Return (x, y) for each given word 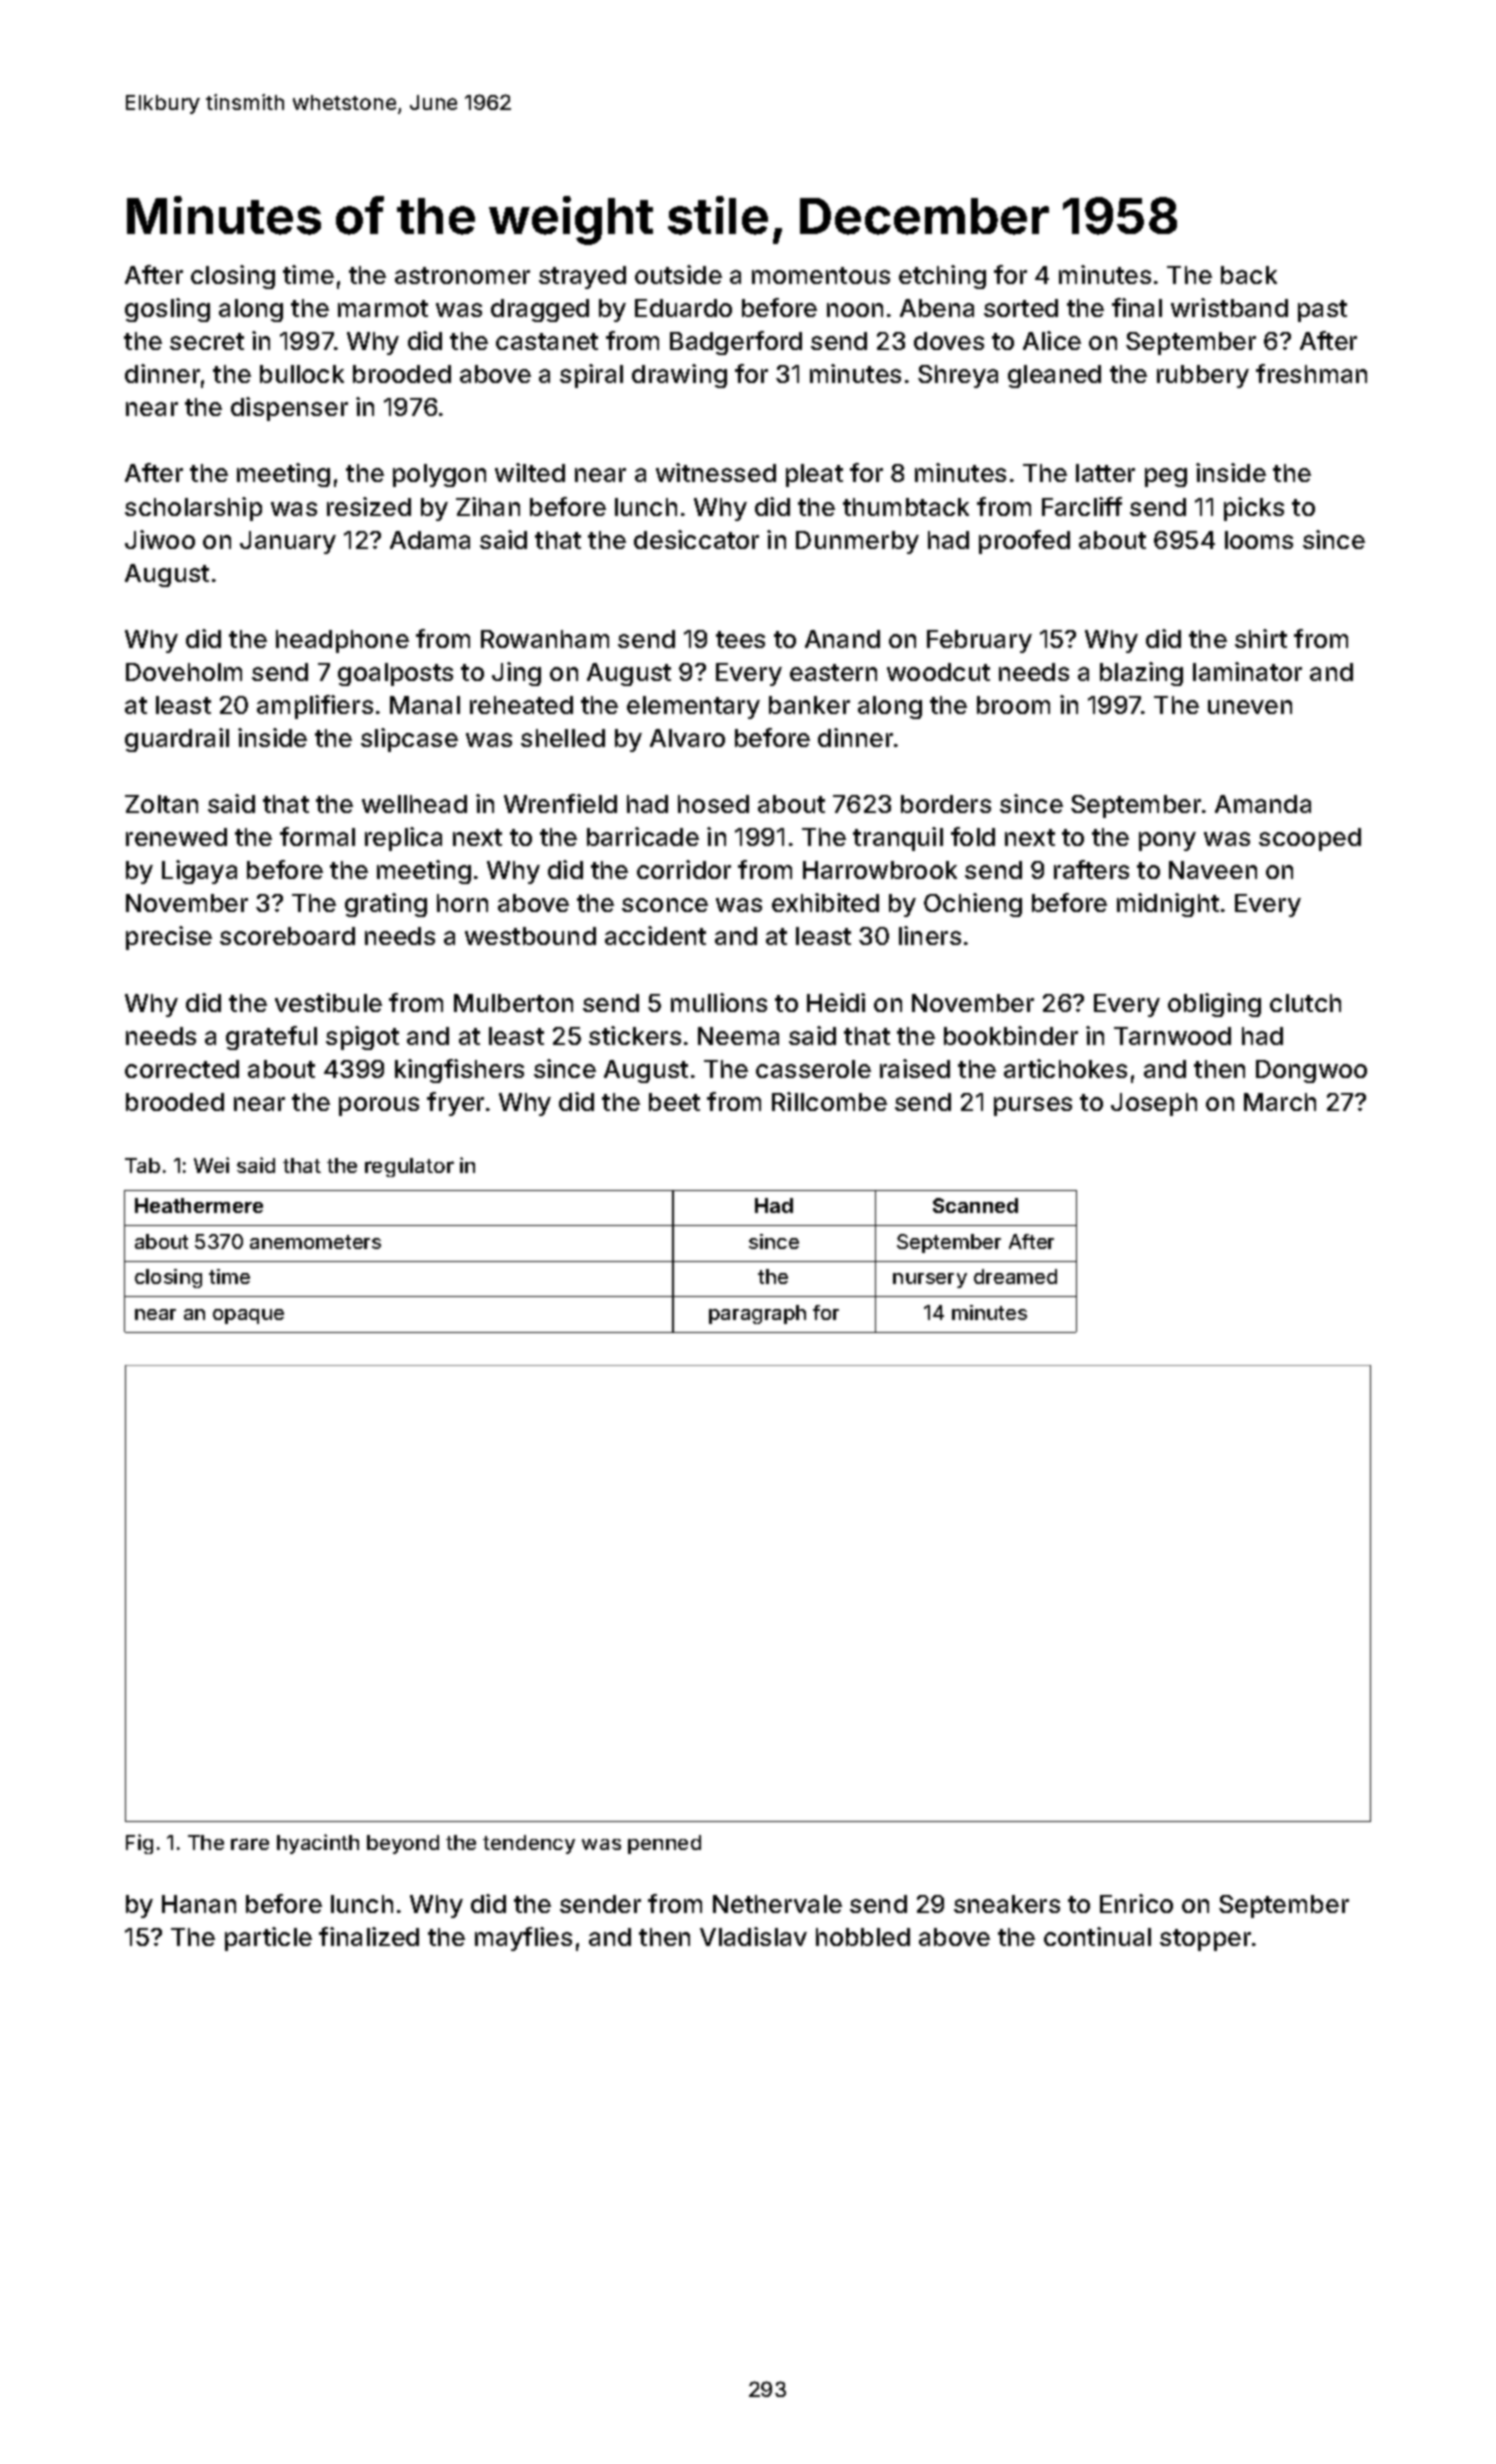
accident (655, 935)
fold (973, 836)
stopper (1205, 1940)
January (288, 542)
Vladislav (753, 1936)
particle (268, 1939)
